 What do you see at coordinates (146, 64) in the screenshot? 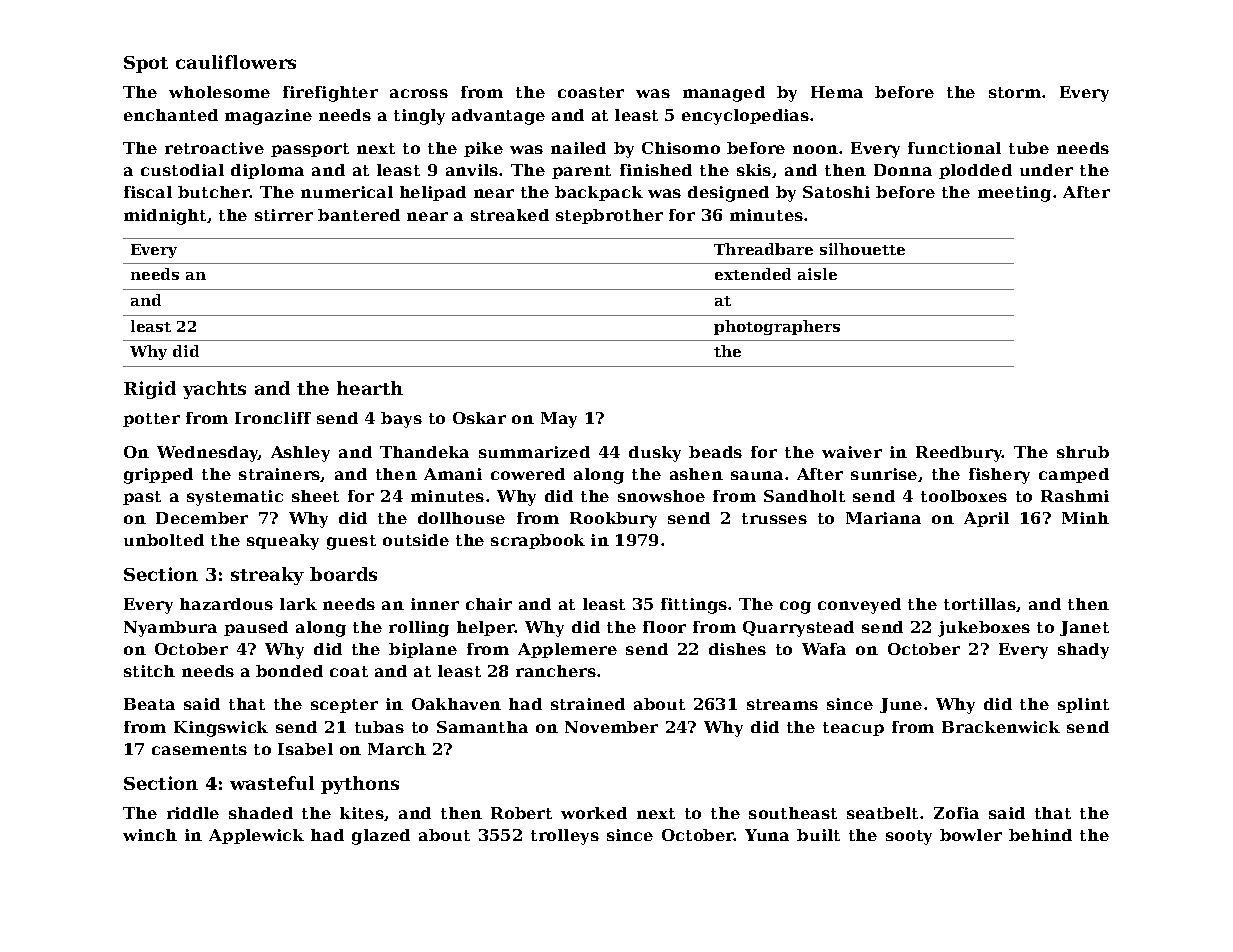
I see `Spot` at bounding box center [146, 64].
